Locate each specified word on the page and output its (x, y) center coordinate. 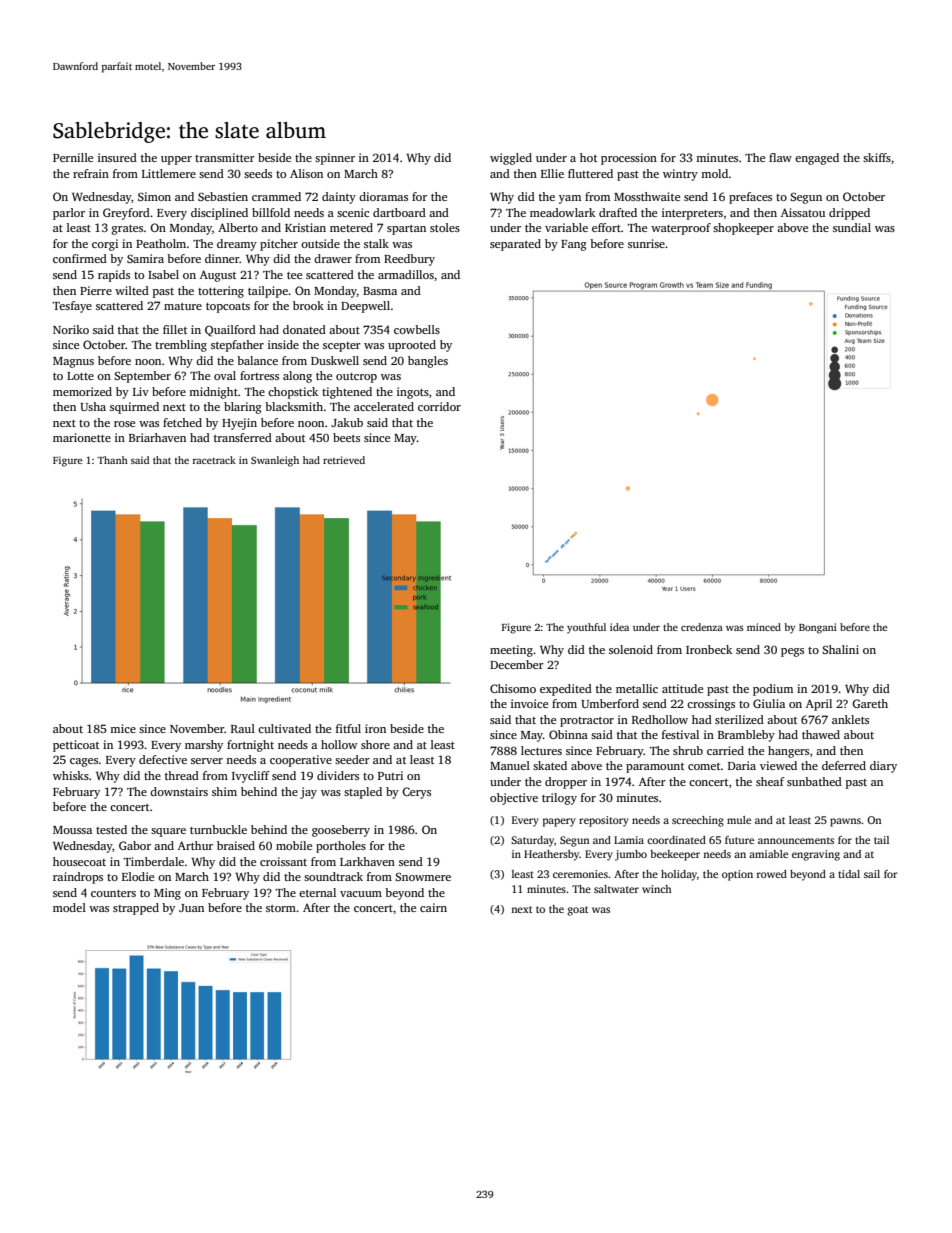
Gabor (135, 845)
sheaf (770, 781)
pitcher (279, 245)
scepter (342, 347)
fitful (348, 728)
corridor (439, 406)
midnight (213, 393)
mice (123, 728)
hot (588, 157)
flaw (780, 157)
